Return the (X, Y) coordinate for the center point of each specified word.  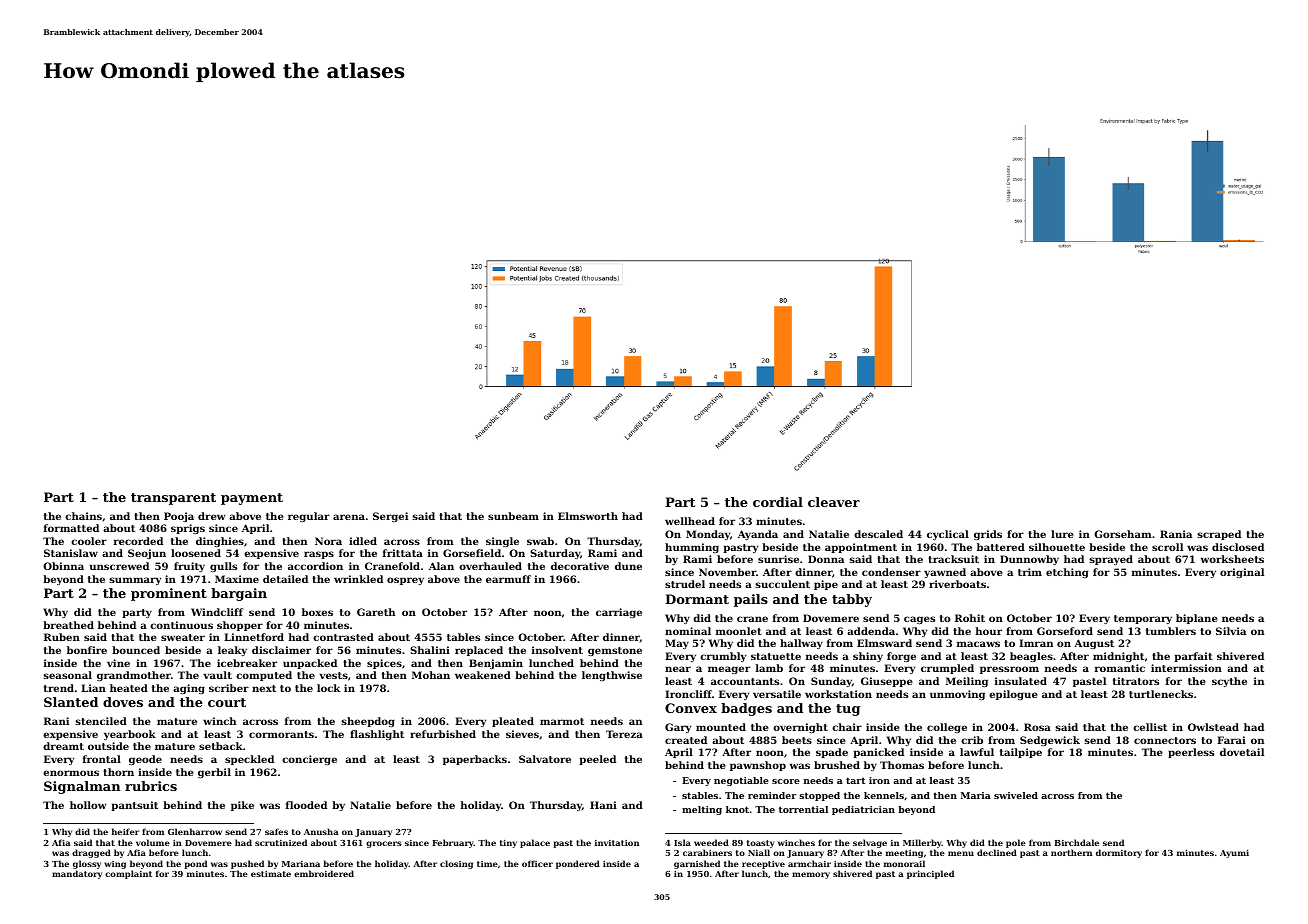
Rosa (1037, 727)
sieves (522, 734)
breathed (68, 625)
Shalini (430, 650)
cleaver (834, 502)
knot (737, 809)
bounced (136, 650)
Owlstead (1213, 727)
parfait (1193, 657)
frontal (102, 759)
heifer (125, 831)
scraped (1219, 535)
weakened (483, 675)
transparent (173, 499)
